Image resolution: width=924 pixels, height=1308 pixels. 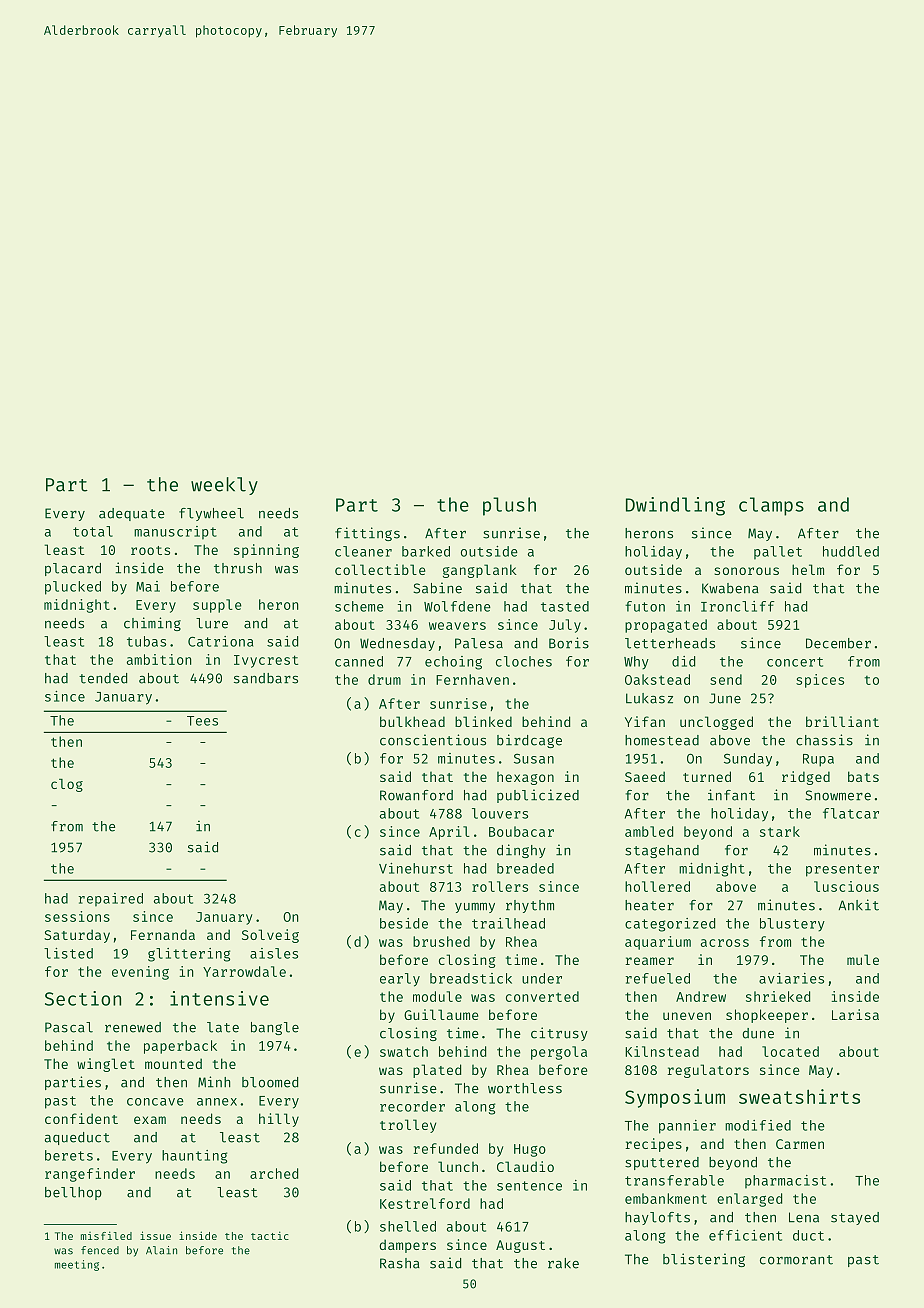 I want to click on yummy, so click(x=475, y=908).
